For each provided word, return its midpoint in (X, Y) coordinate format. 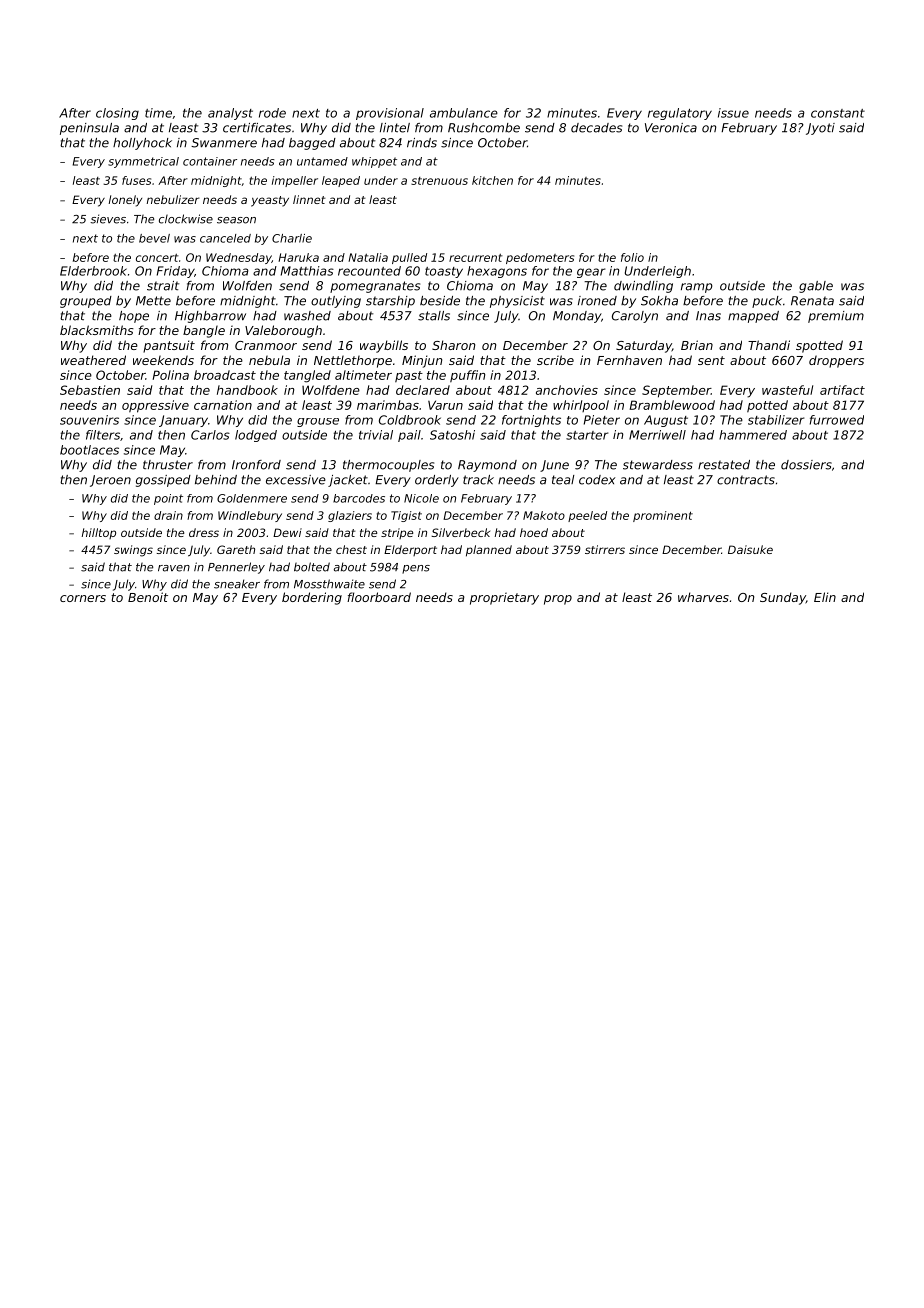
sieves (108, 219)
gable (816, 287)
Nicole (421, 498)
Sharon (453, 345)
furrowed (837, 420)
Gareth (236, 549)
